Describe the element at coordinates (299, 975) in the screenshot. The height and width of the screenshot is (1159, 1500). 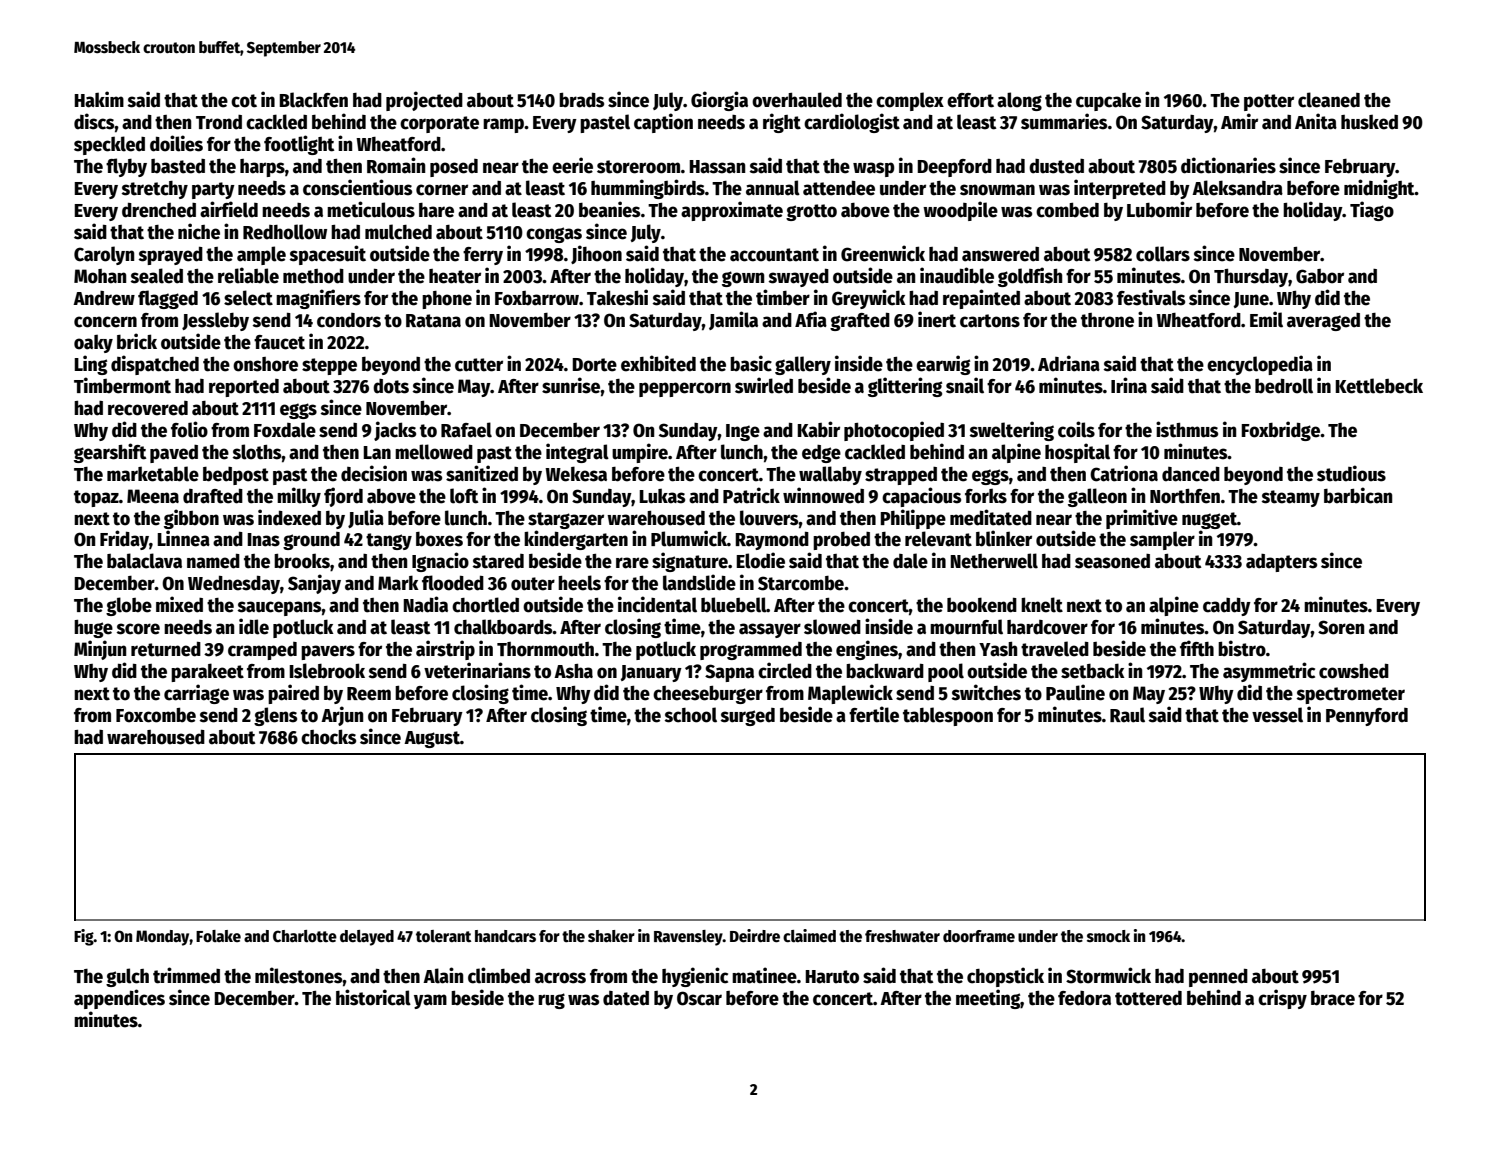
I see `milestones` at that location.
